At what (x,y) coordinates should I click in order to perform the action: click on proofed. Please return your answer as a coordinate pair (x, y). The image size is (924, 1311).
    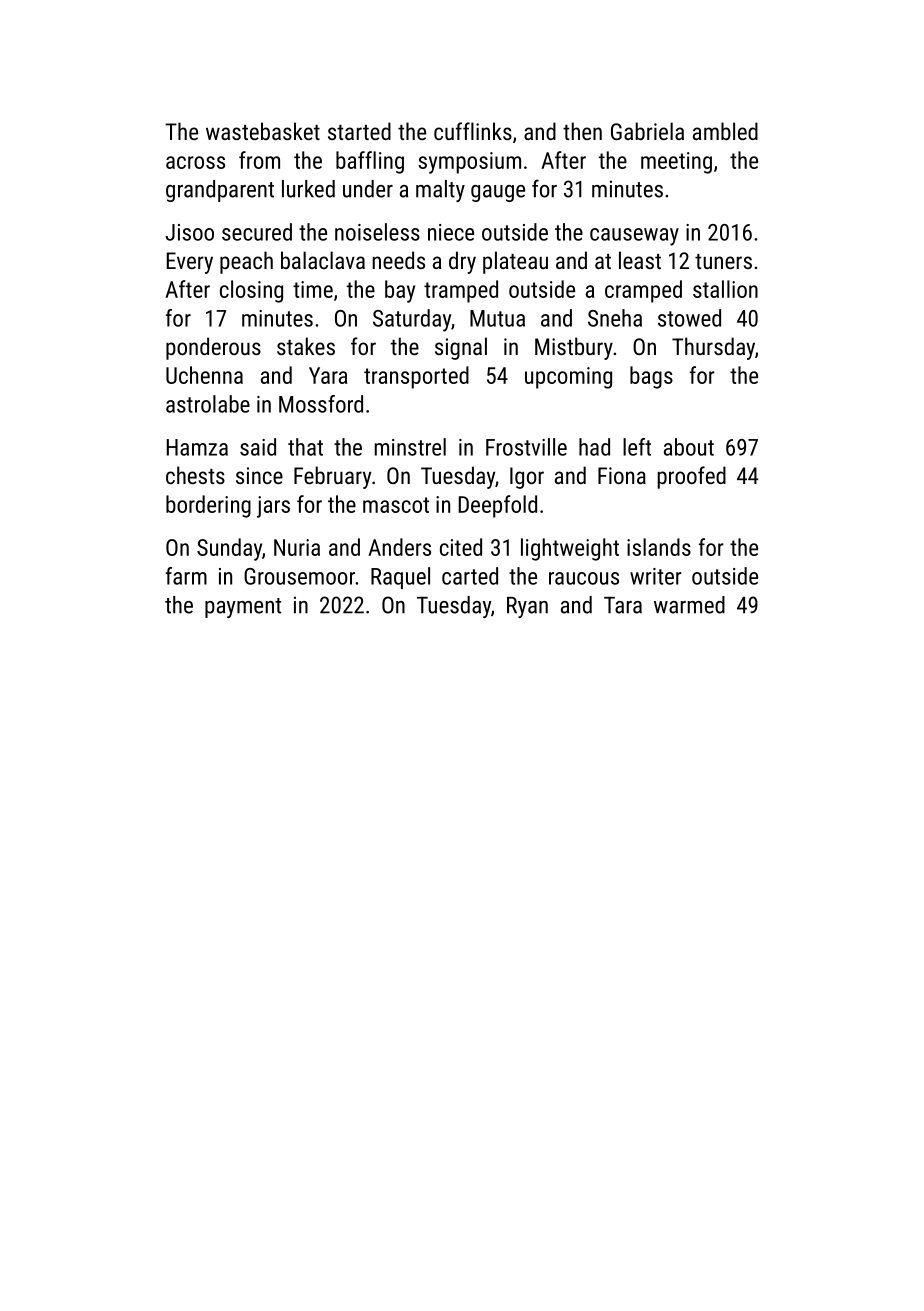
    Looking at the image, I should click on (691, 477).
